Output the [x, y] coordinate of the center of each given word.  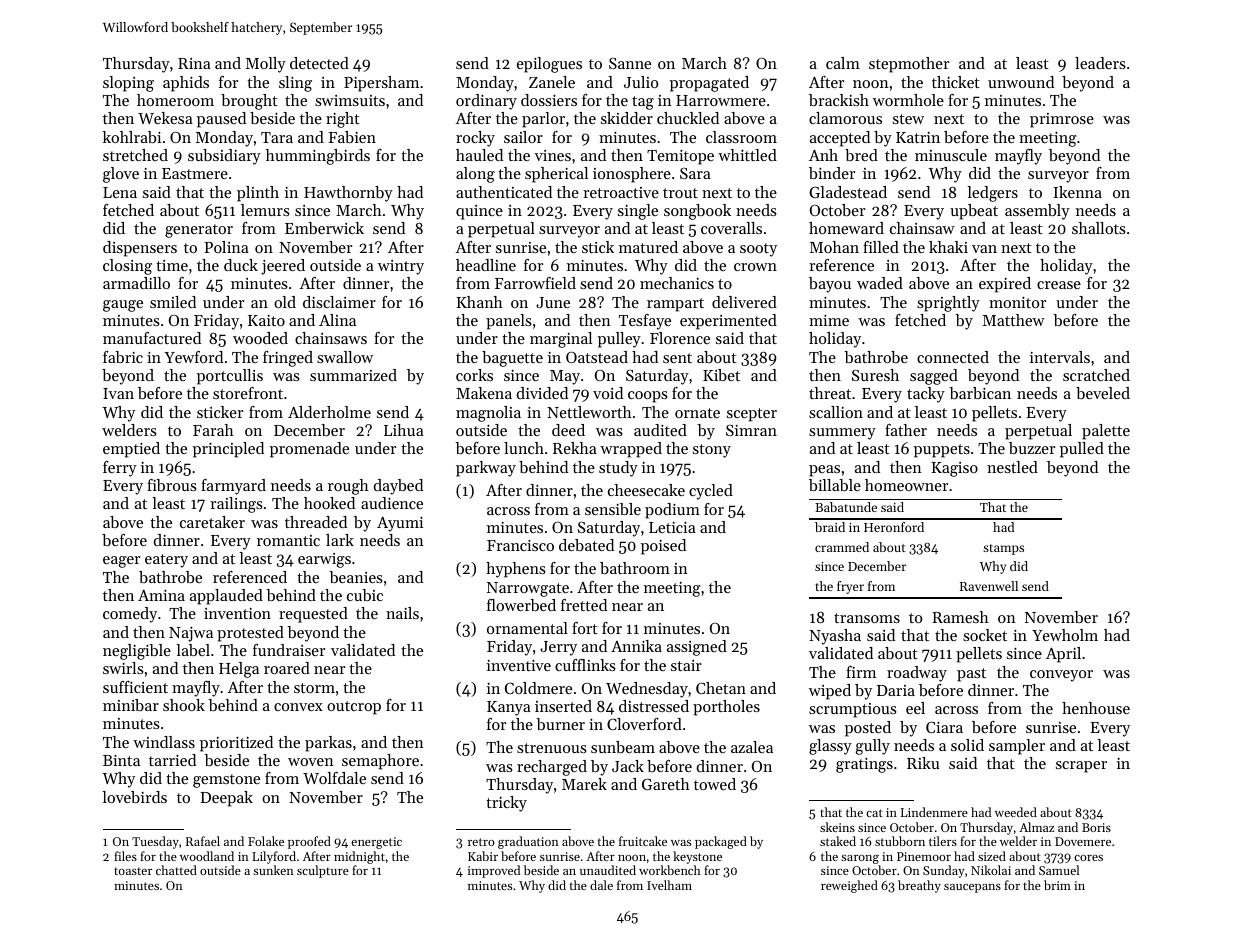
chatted [176, 870]
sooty [758, 250]
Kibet [721, 375]
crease [1059, 285]
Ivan [118, 393]
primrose [1062, 120]
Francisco [520, 545]
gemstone [226, 781]
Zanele [552, 82]
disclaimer [339, 302]
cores [1088, 858]
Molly [266, 65]
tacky [926, 395]
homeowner [906, 485]
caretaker [212, 522]
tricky [506, 804]
